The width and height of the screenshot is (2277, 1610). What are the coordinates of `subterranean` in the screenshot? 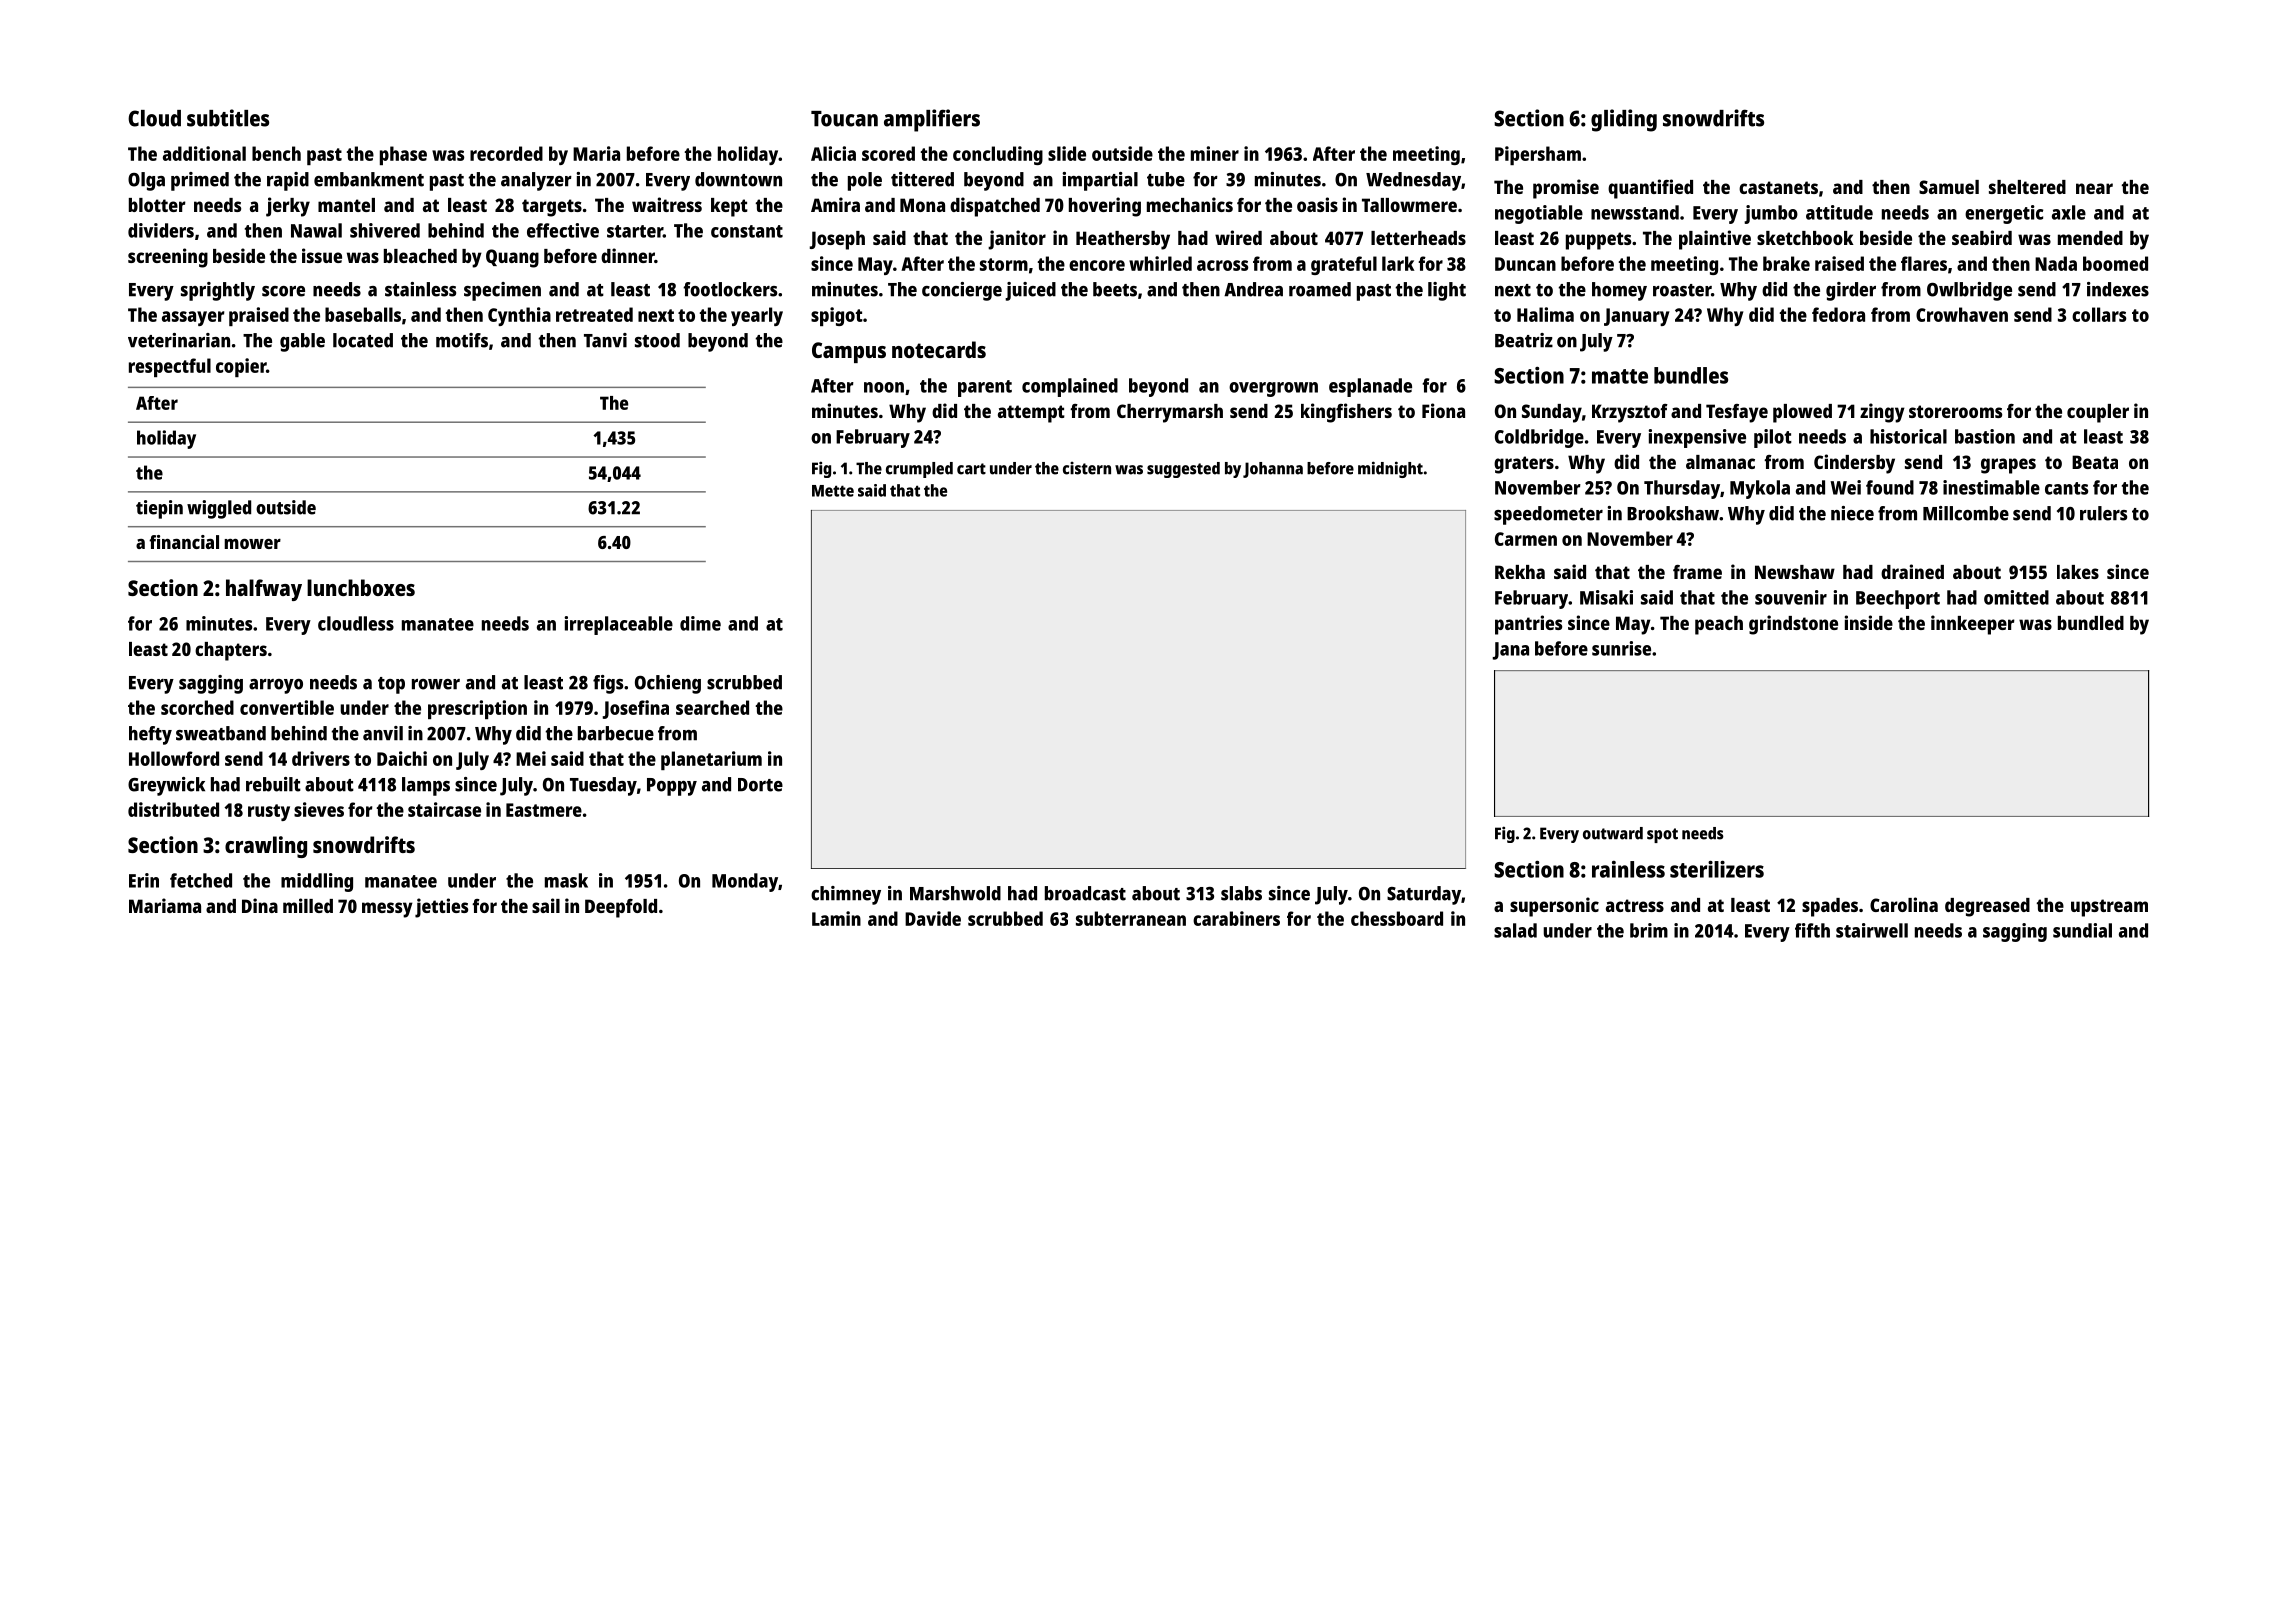 It's located at (1131, 918).
